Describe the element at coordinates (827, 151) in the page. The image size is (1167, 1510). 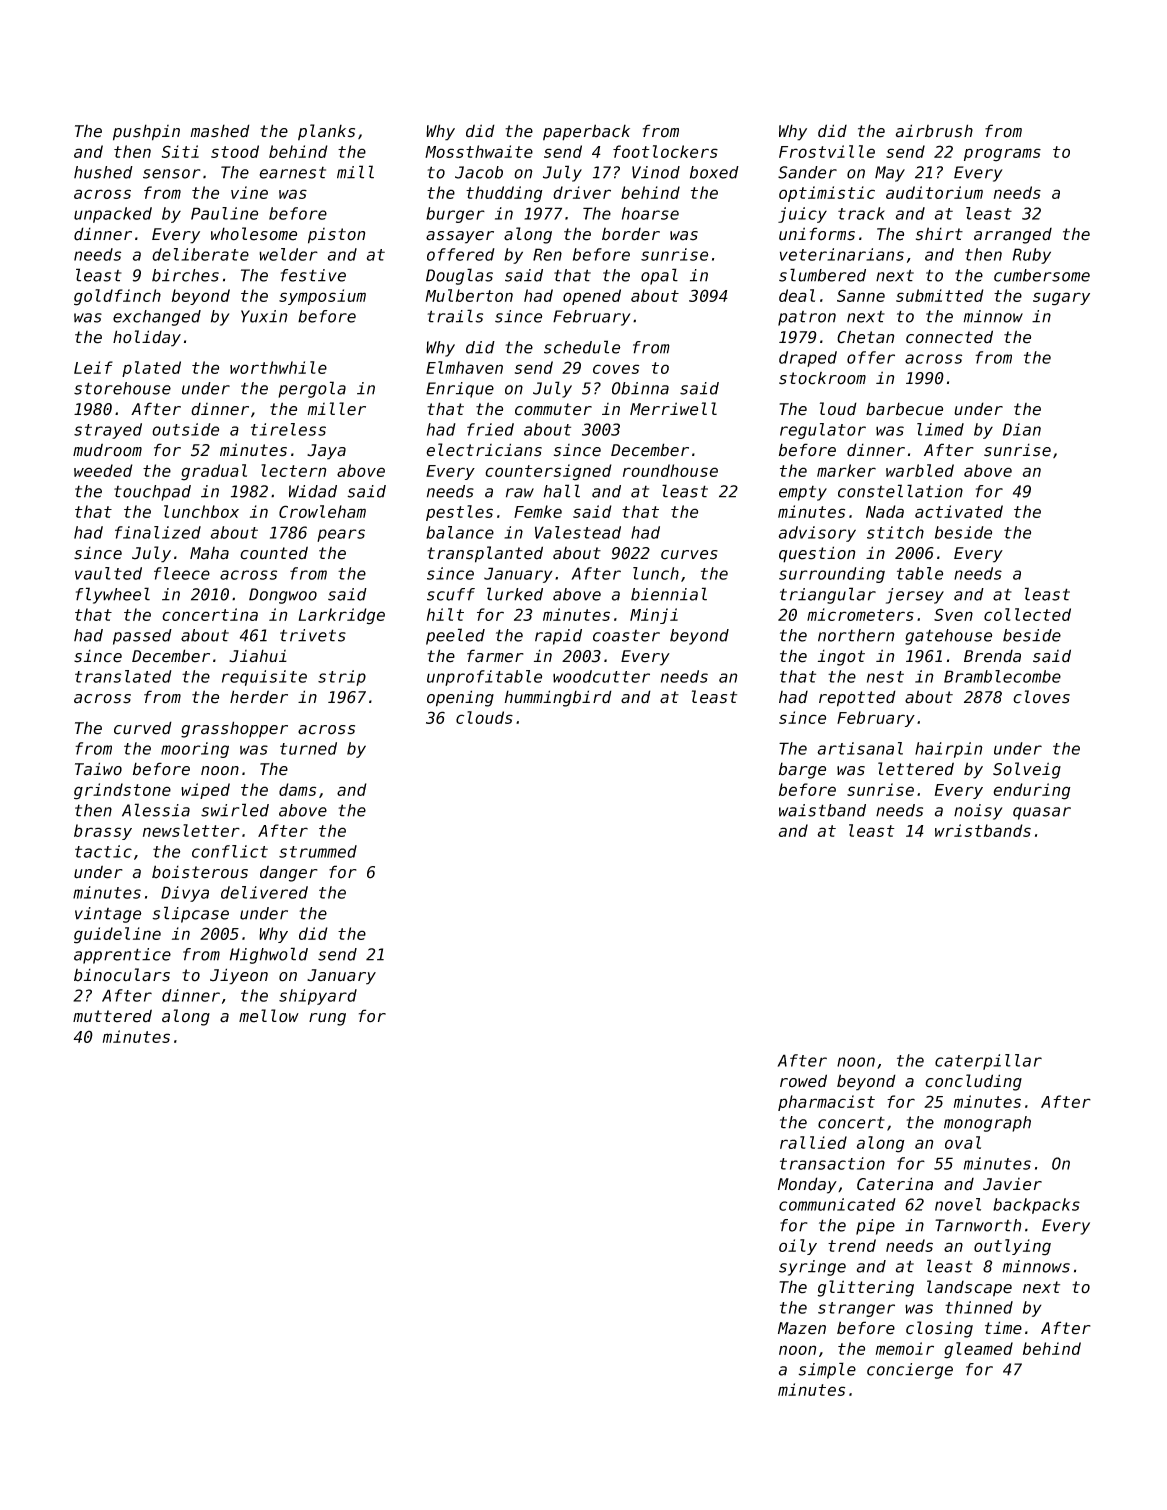
I see `Frostville` at that location.
